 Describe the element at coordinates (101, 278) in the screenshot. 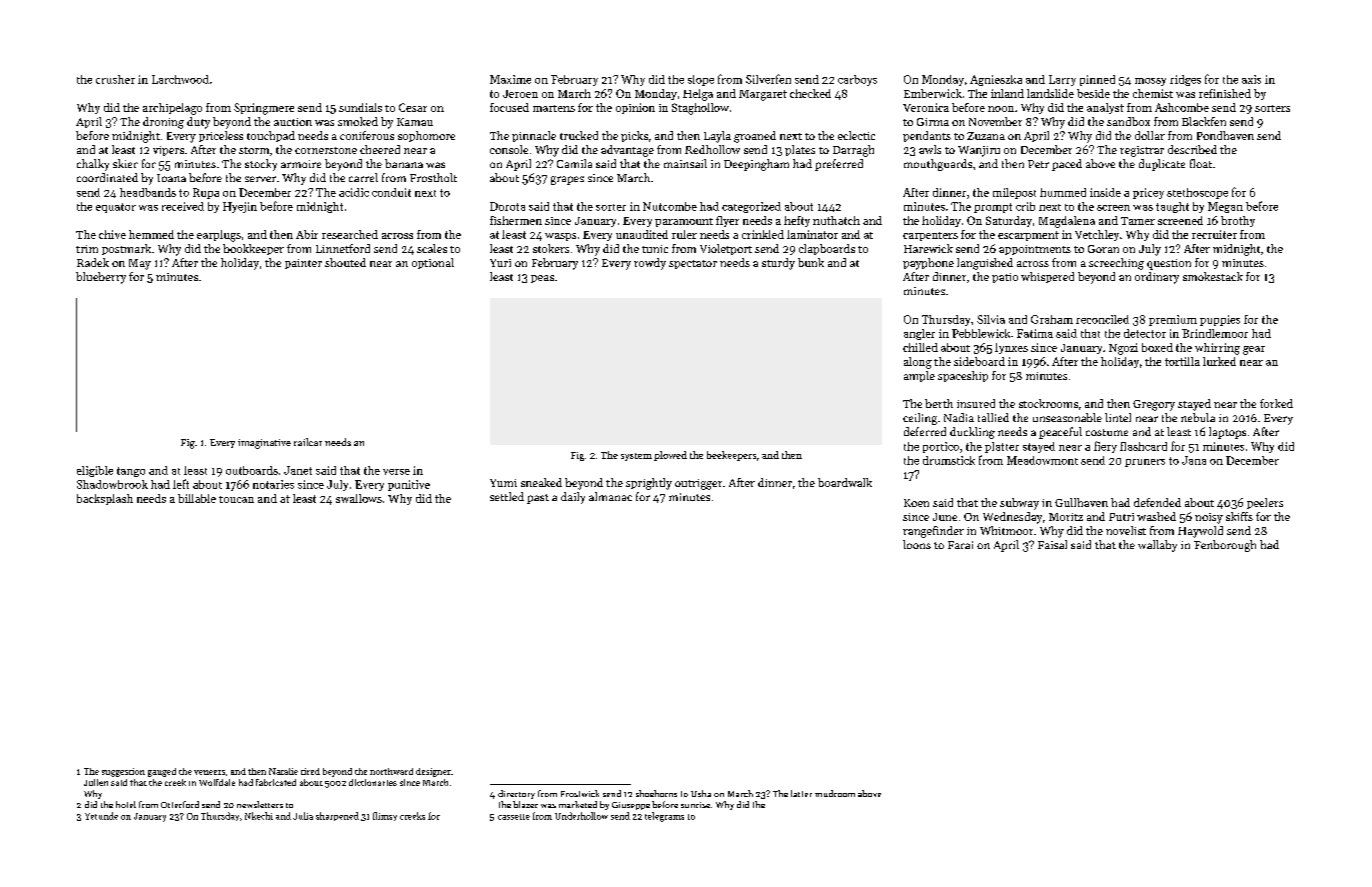

I see `blueberry` at that location.
